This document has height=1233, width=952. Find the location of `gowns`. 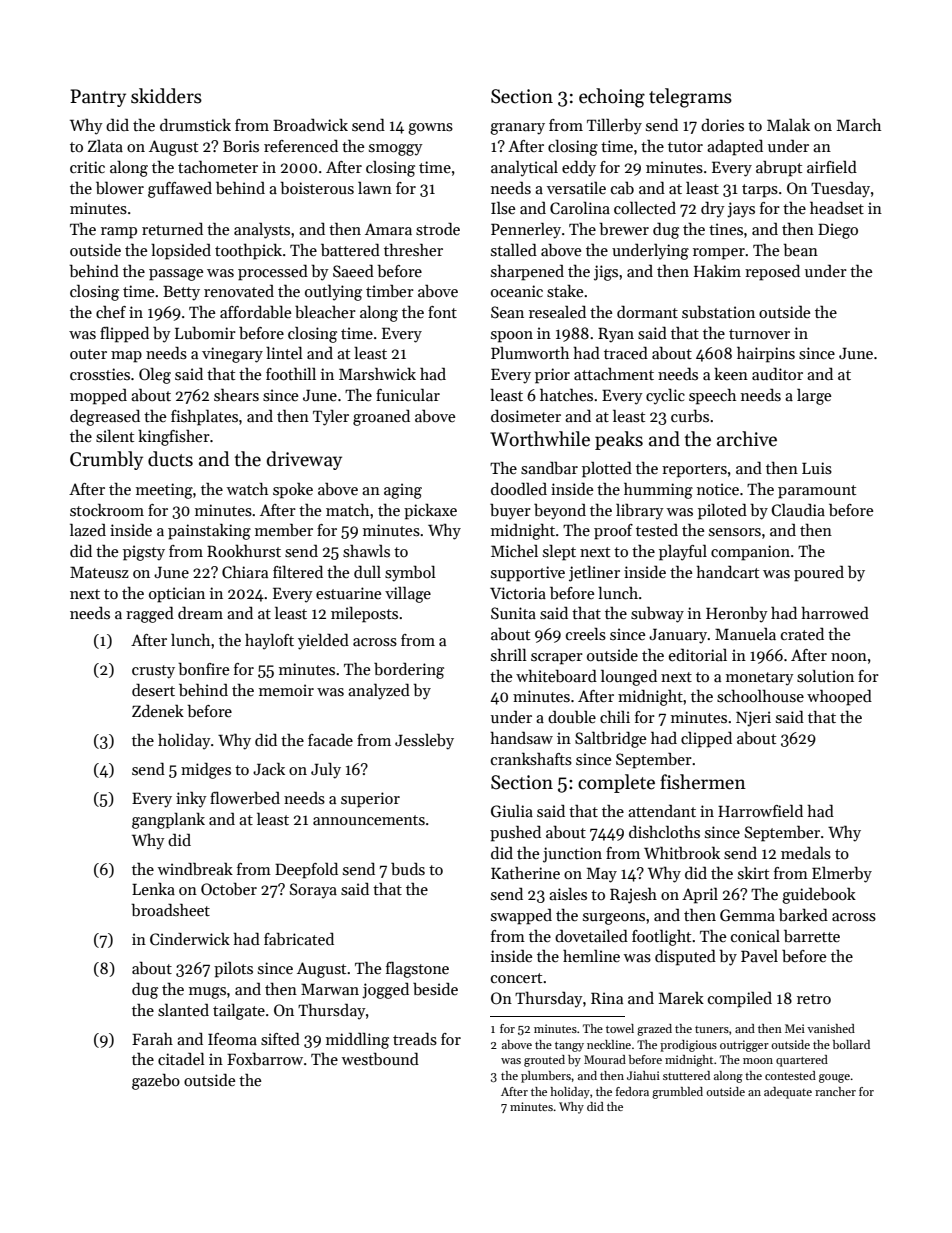

gowns is located at coordinates (430, 129).
